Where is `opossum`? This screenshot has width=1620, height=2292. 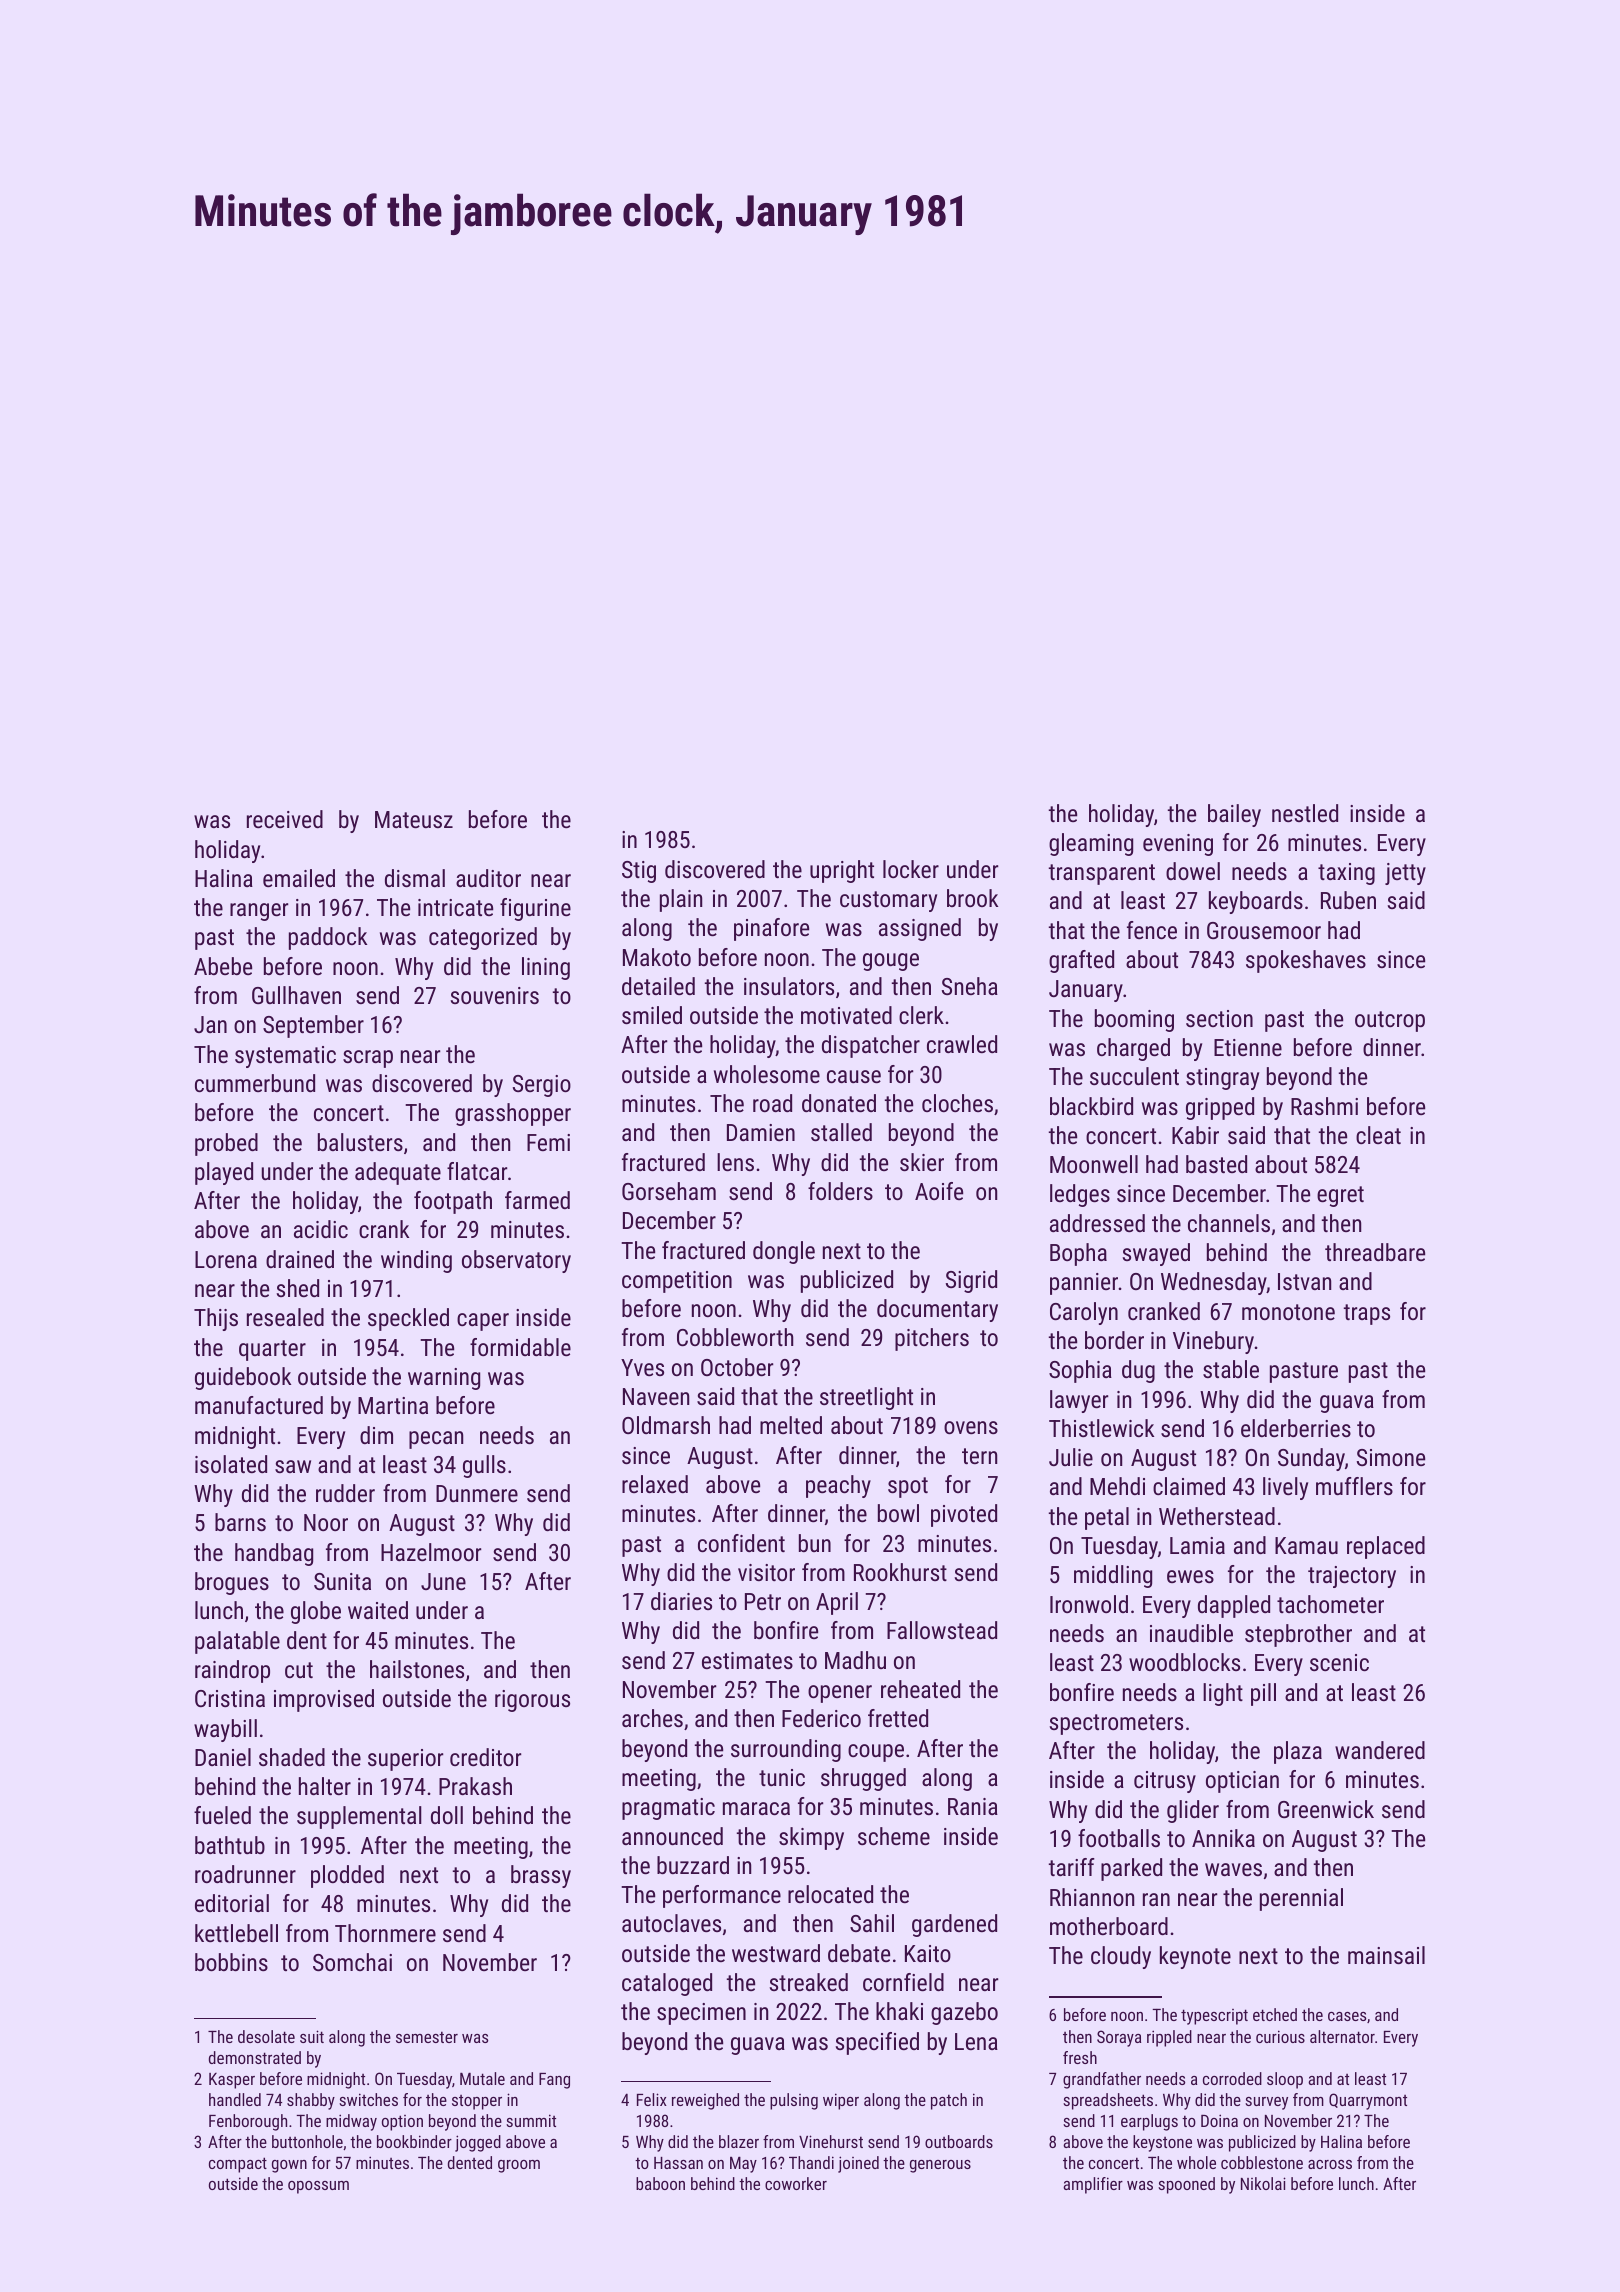 opossum is located at coordinates (318, 2187).
